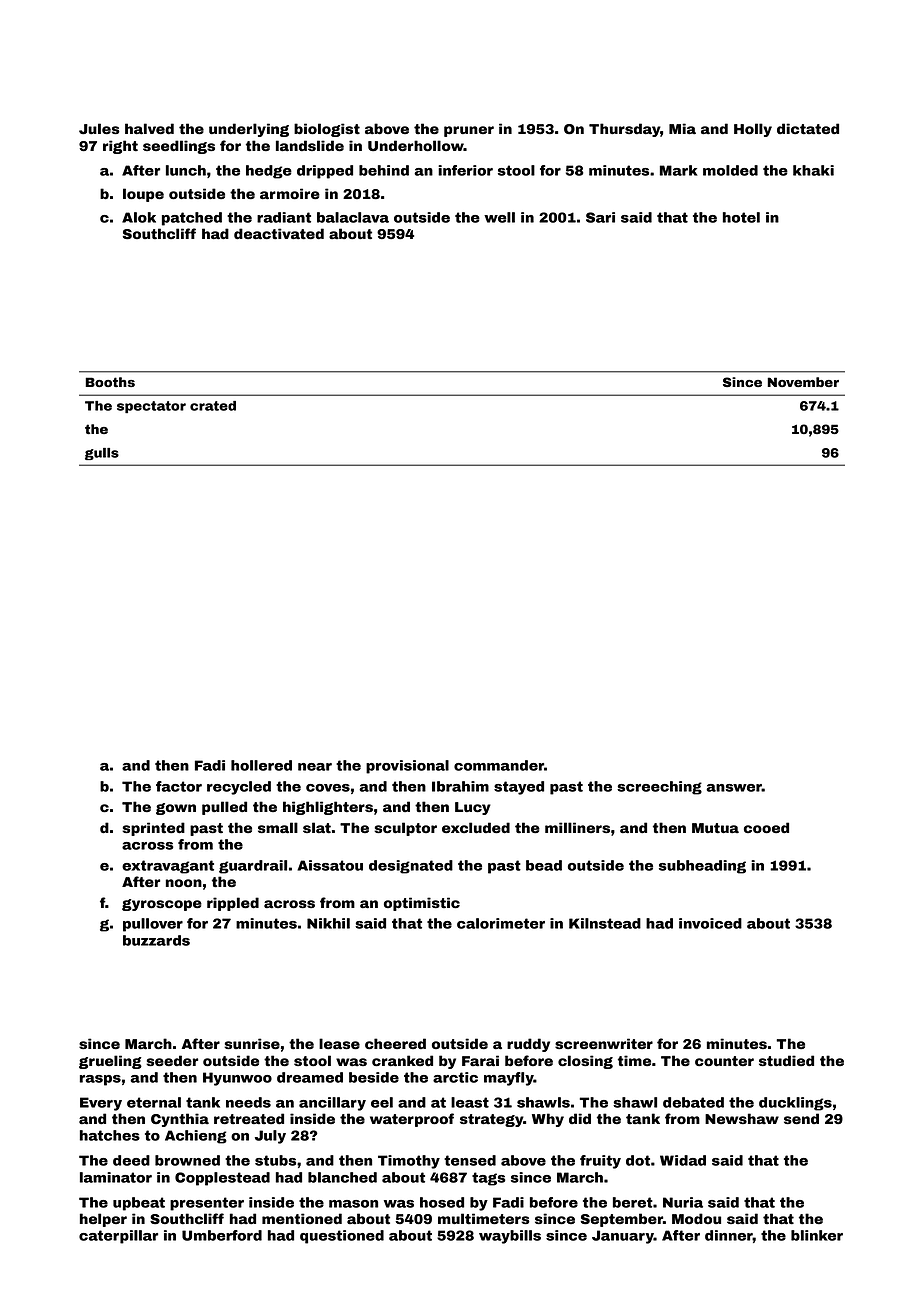  Describe the element at coordinates (702, 867) in the screenshot. I see `subheading` at that location.
